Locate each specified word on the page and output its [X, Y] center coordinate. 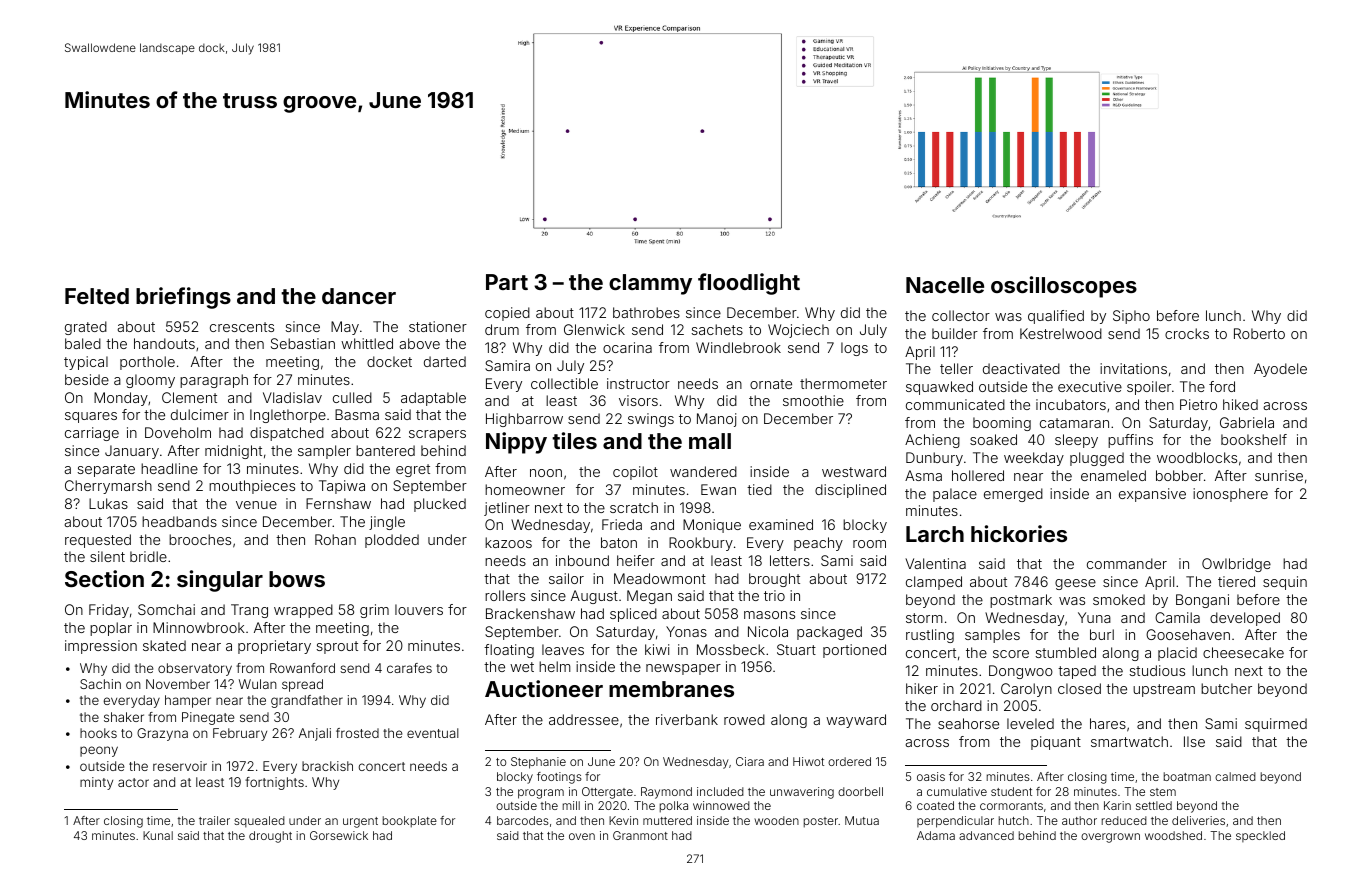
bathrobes [646, 312]
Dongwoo [1021, 672]
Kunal [158, 835]
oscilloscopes [1064, 287]
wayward [856, 721]
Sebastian [303, 343]
